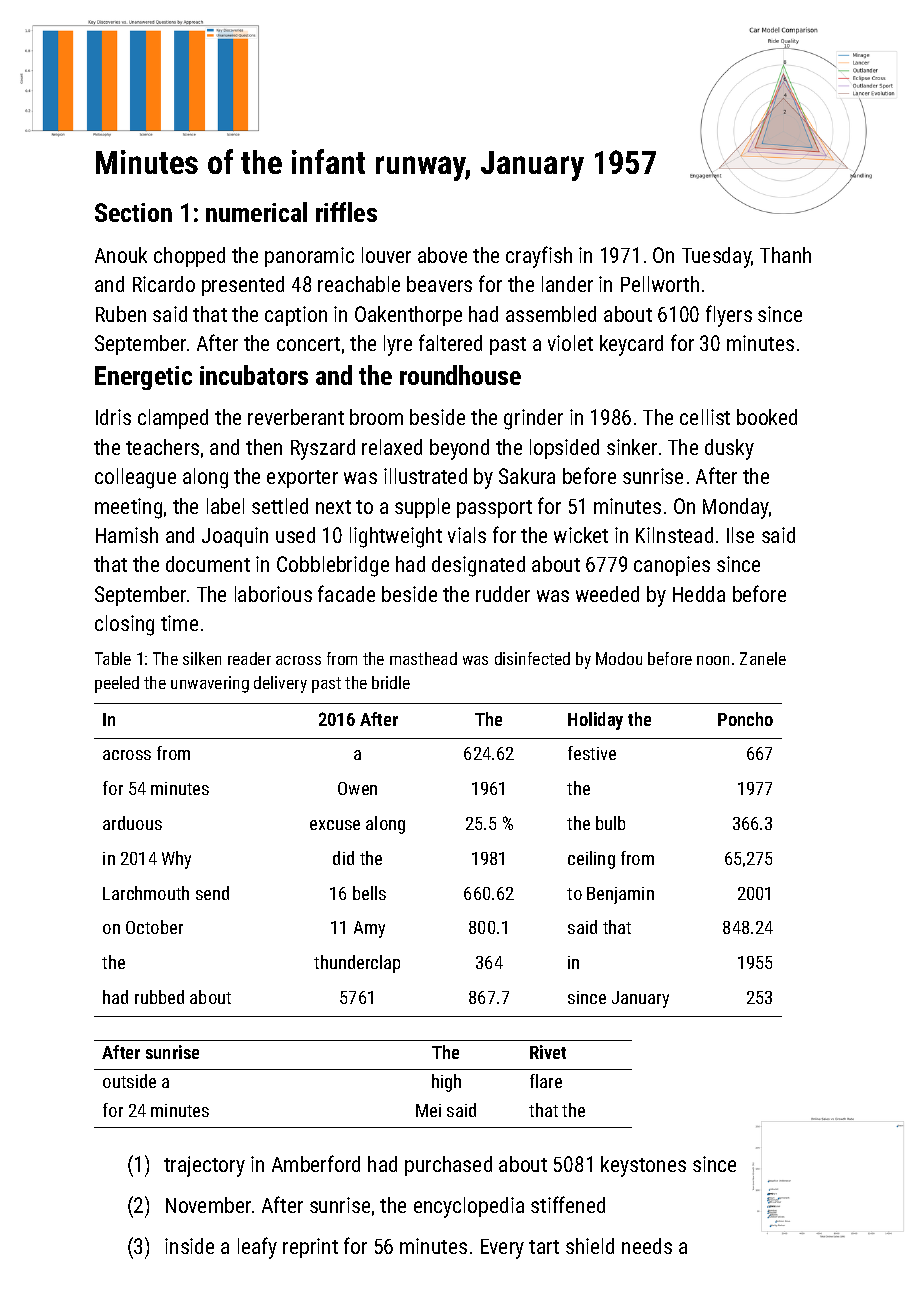 This document has height=1314, width=924. I want to click on Table, so click(113, 658).
